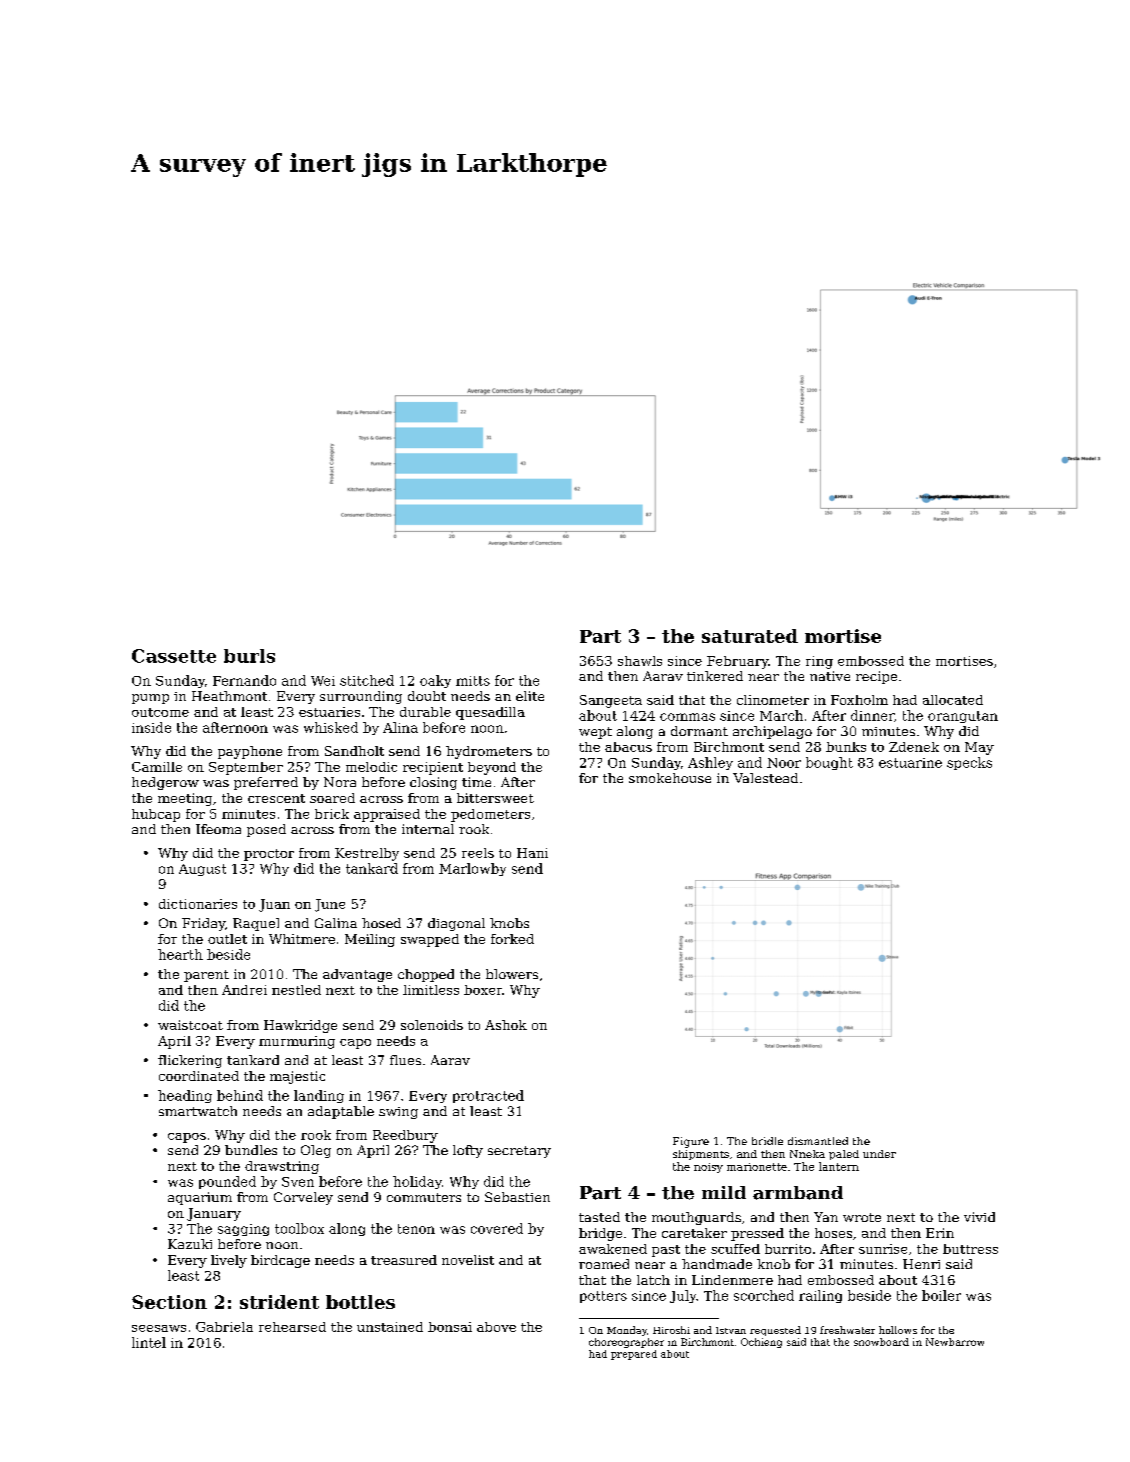 The height and width of the page is (1462, 1130). I want to click on bonsai, so click(450, 1327).
